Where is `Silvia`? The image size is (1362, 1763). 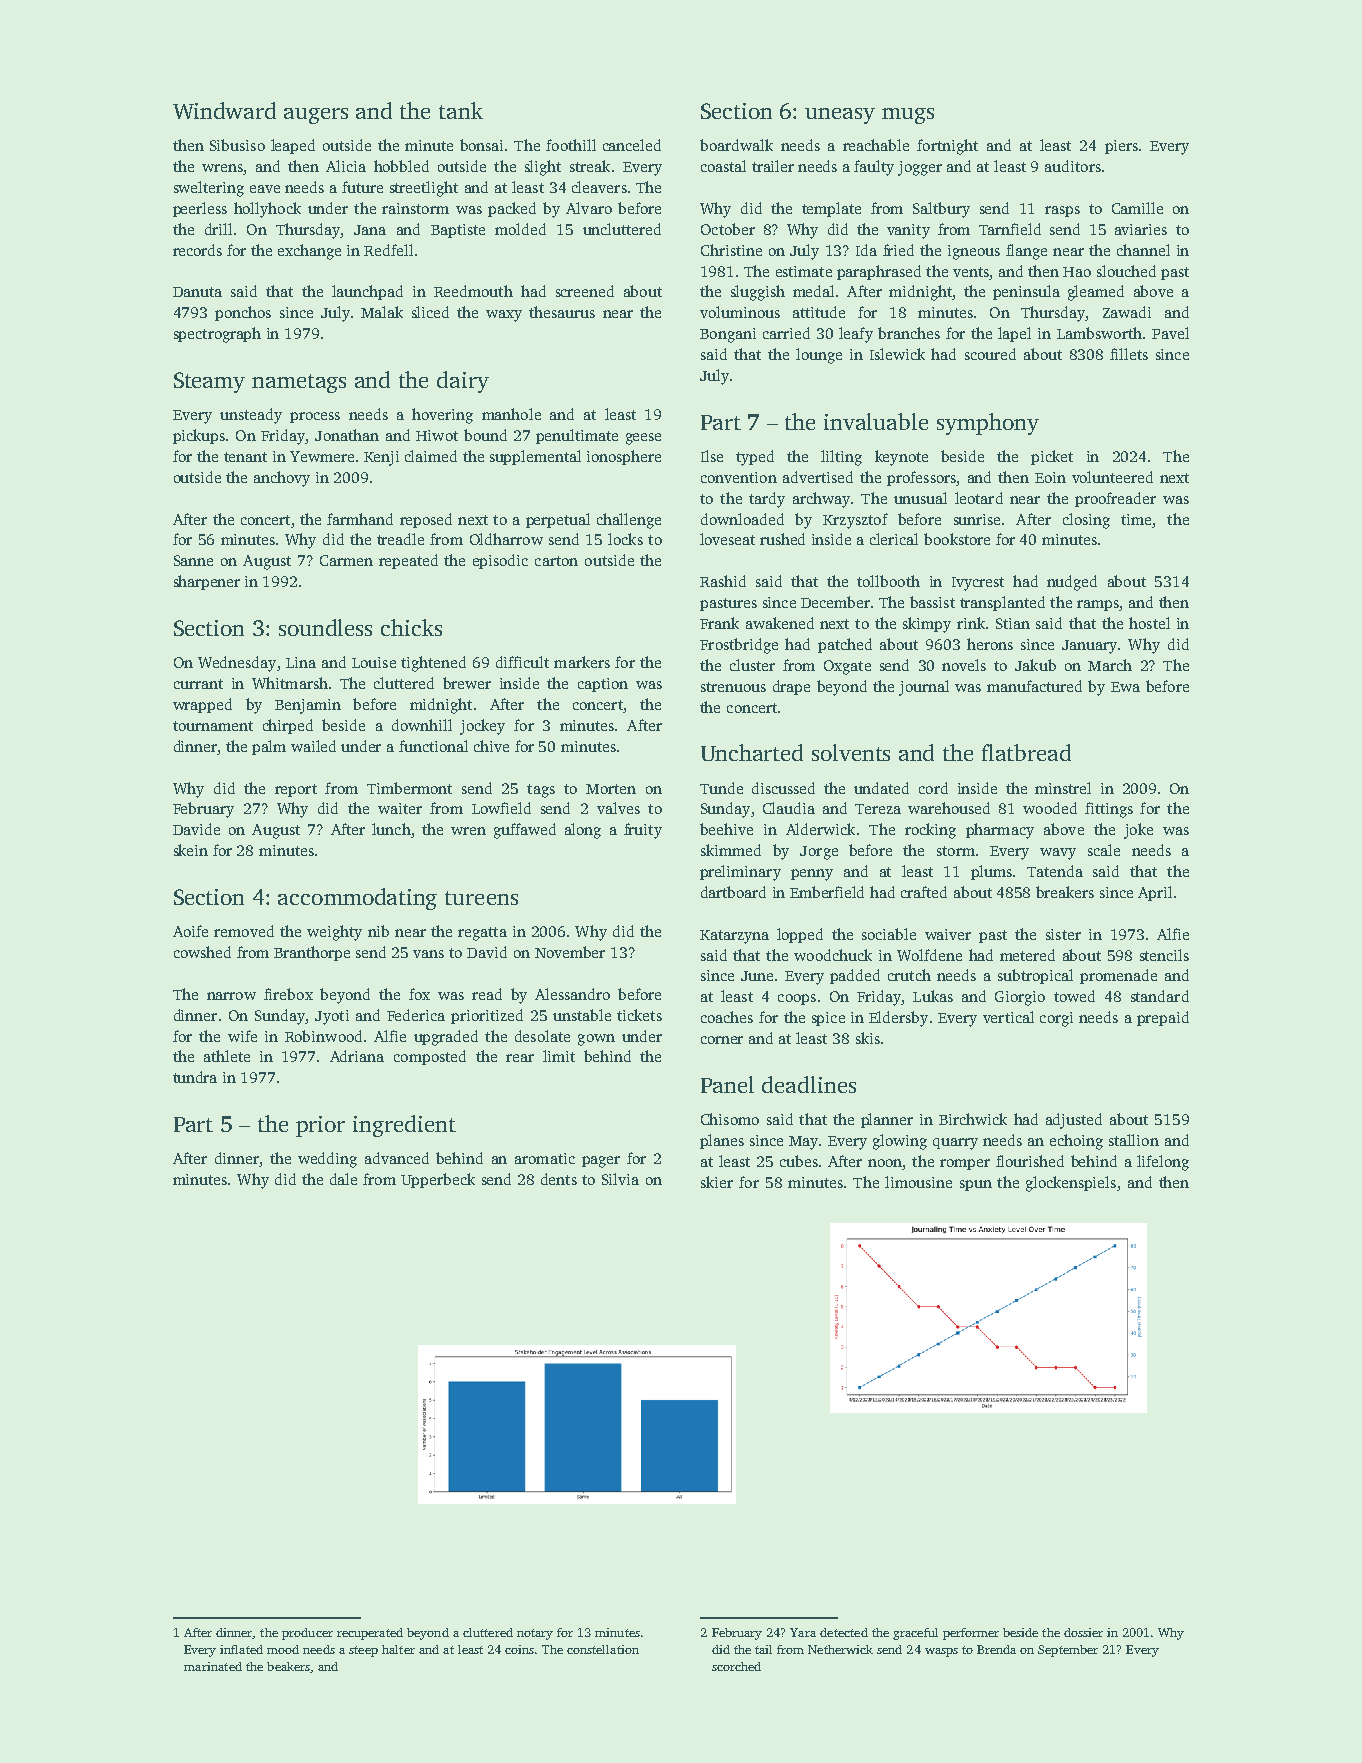 Silvia is located at coordinates (620, 1179).
